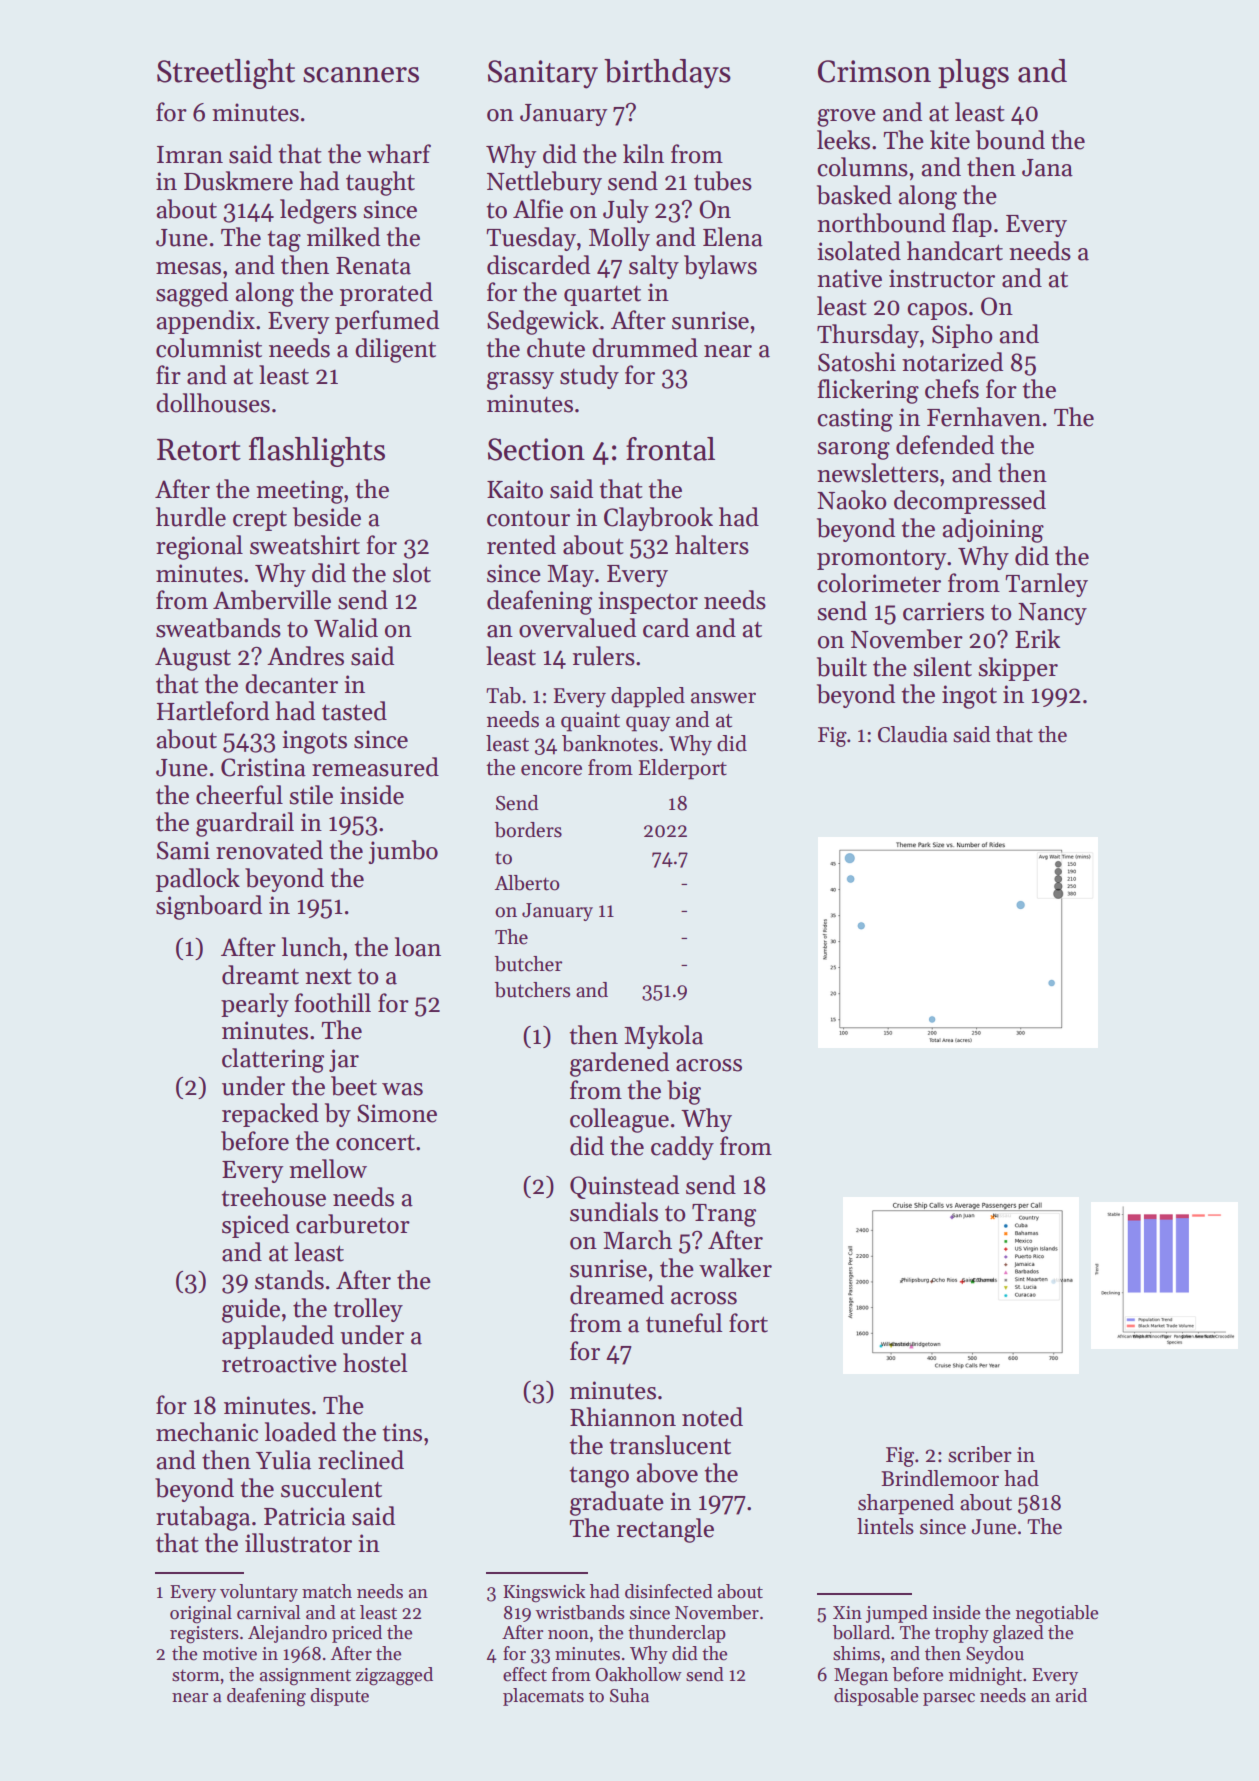 Image resolution: width=1259 pixels, height=1781 pixels. Describe the element at coordinates (527, 883) in the image. I see `Alberto` at that location.
